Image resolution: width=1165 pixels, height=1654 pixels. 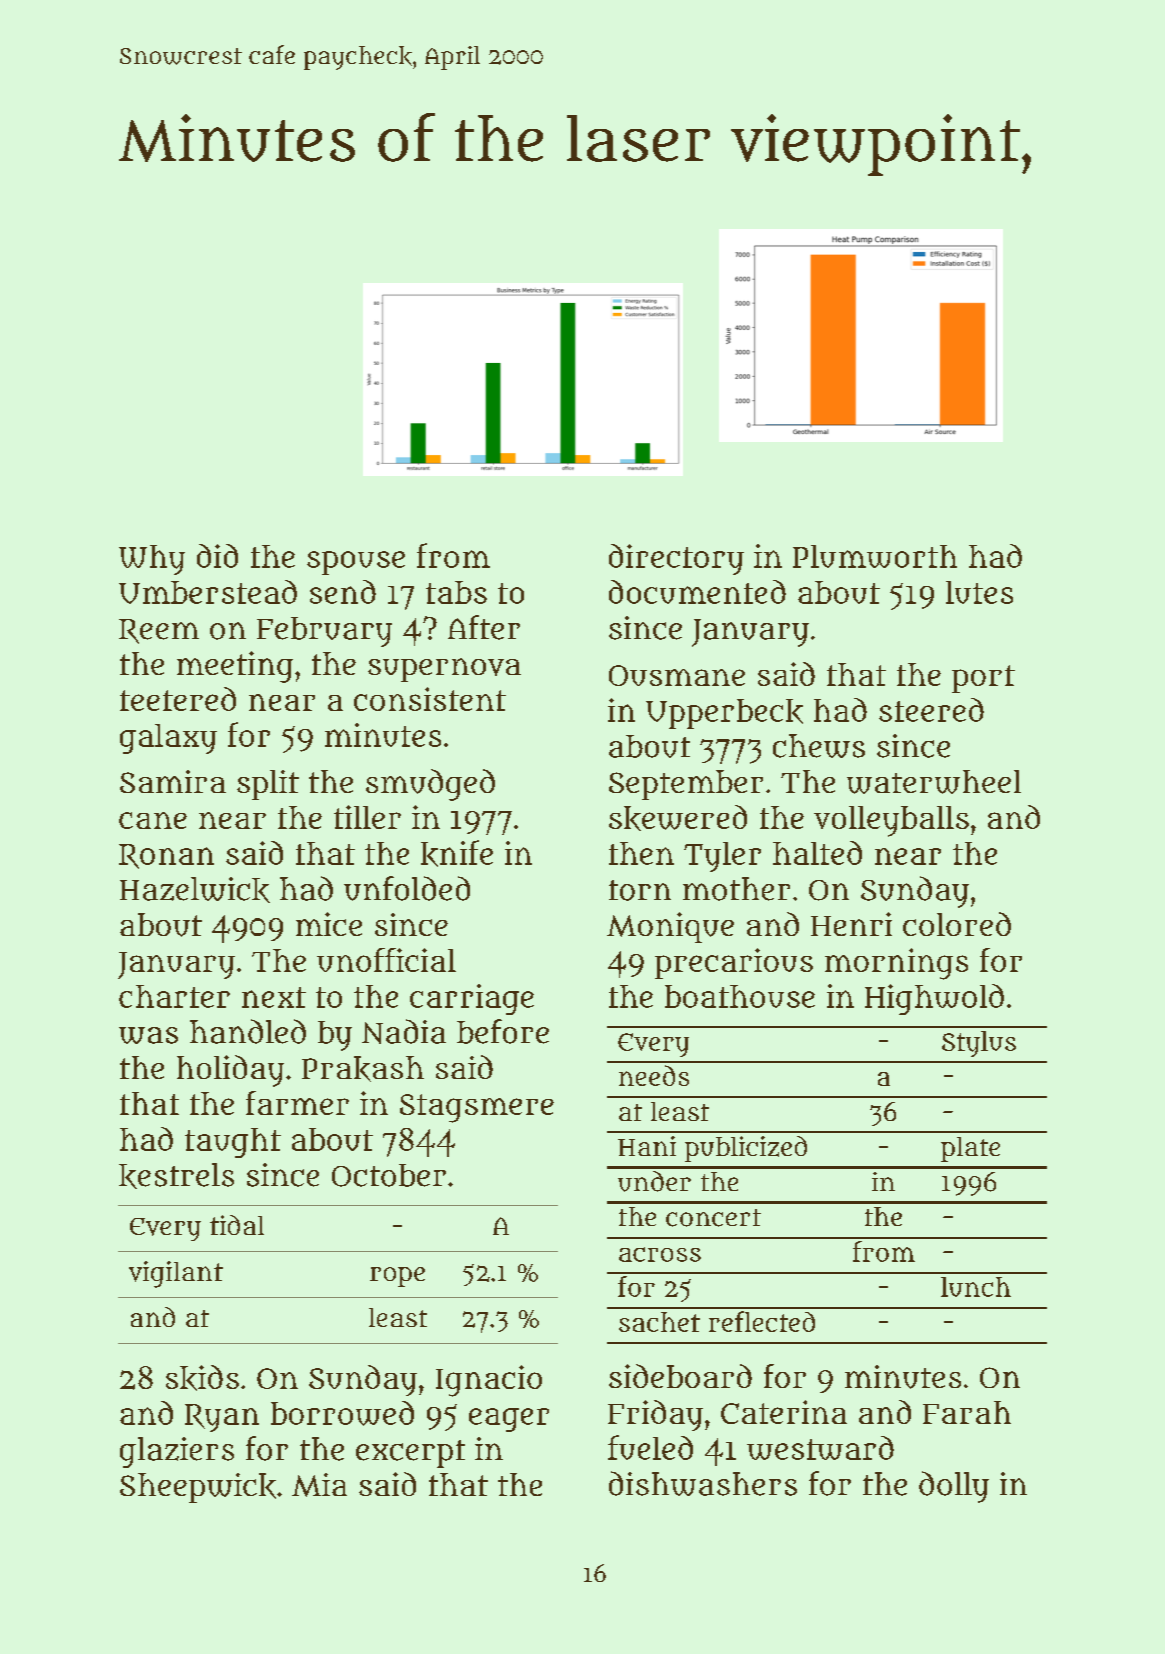 What do you see at coordinates (230, 1071) in the screenshot?
I see `holiday` at bounding box center [230, 1071].
